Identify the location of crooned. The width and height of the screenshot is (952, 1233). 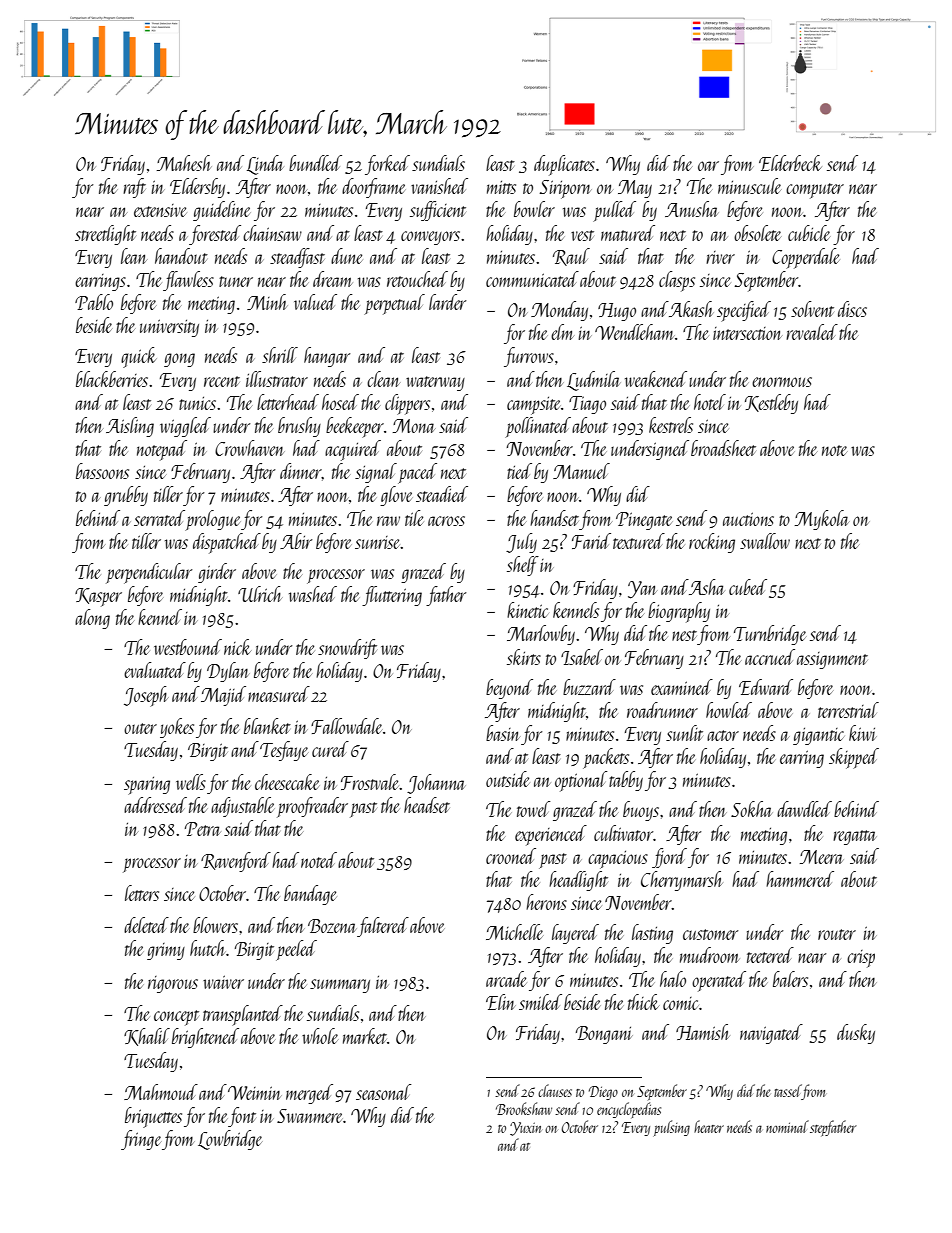
(511, 856).
